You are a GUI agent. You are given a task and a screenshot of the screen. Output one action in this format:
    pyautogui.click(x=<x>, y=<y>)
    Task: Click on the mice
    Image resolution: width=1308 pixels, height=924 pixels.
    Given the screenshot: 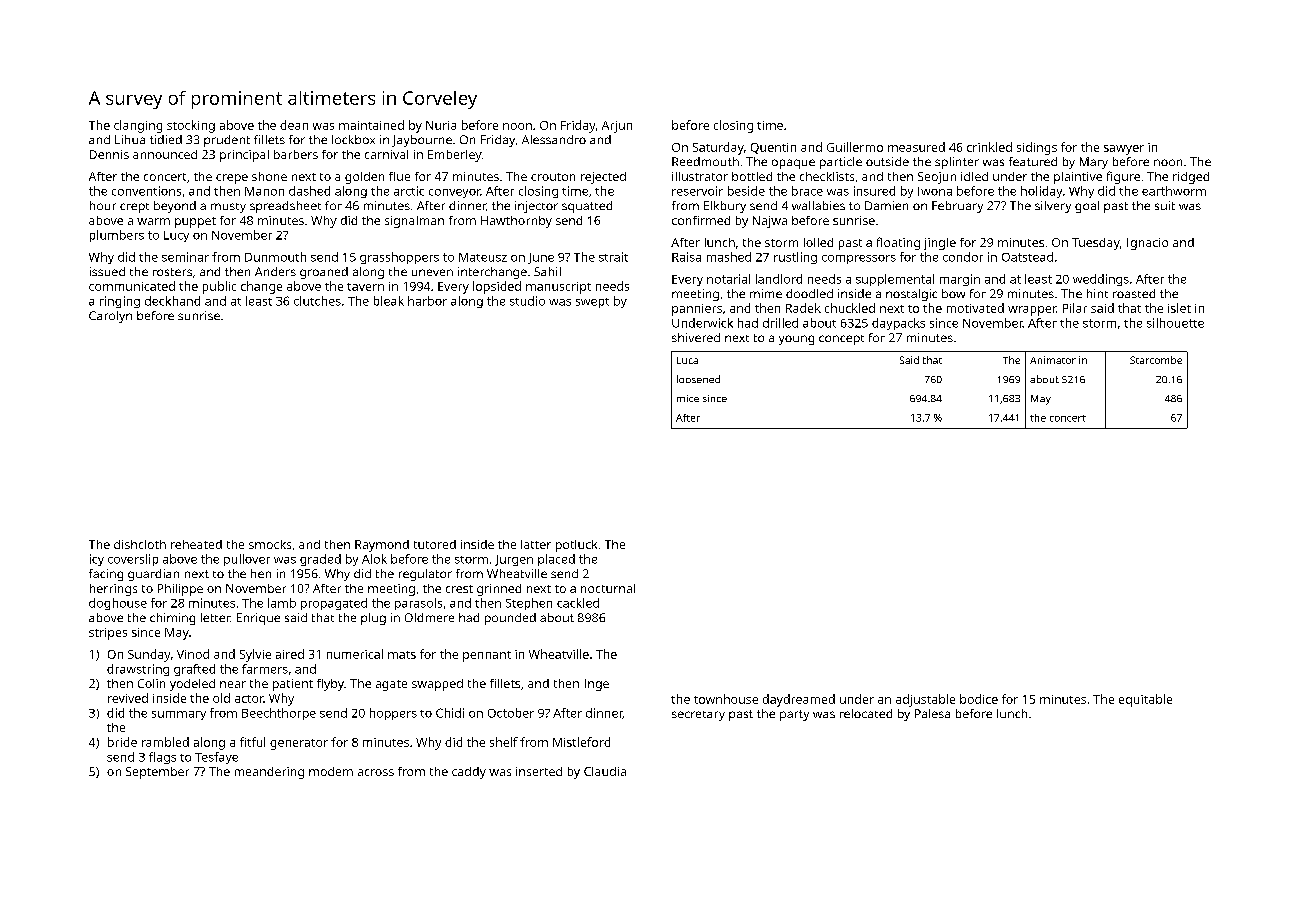 What is the action you would take?
    pyautogui.click(x=688, y=398)
